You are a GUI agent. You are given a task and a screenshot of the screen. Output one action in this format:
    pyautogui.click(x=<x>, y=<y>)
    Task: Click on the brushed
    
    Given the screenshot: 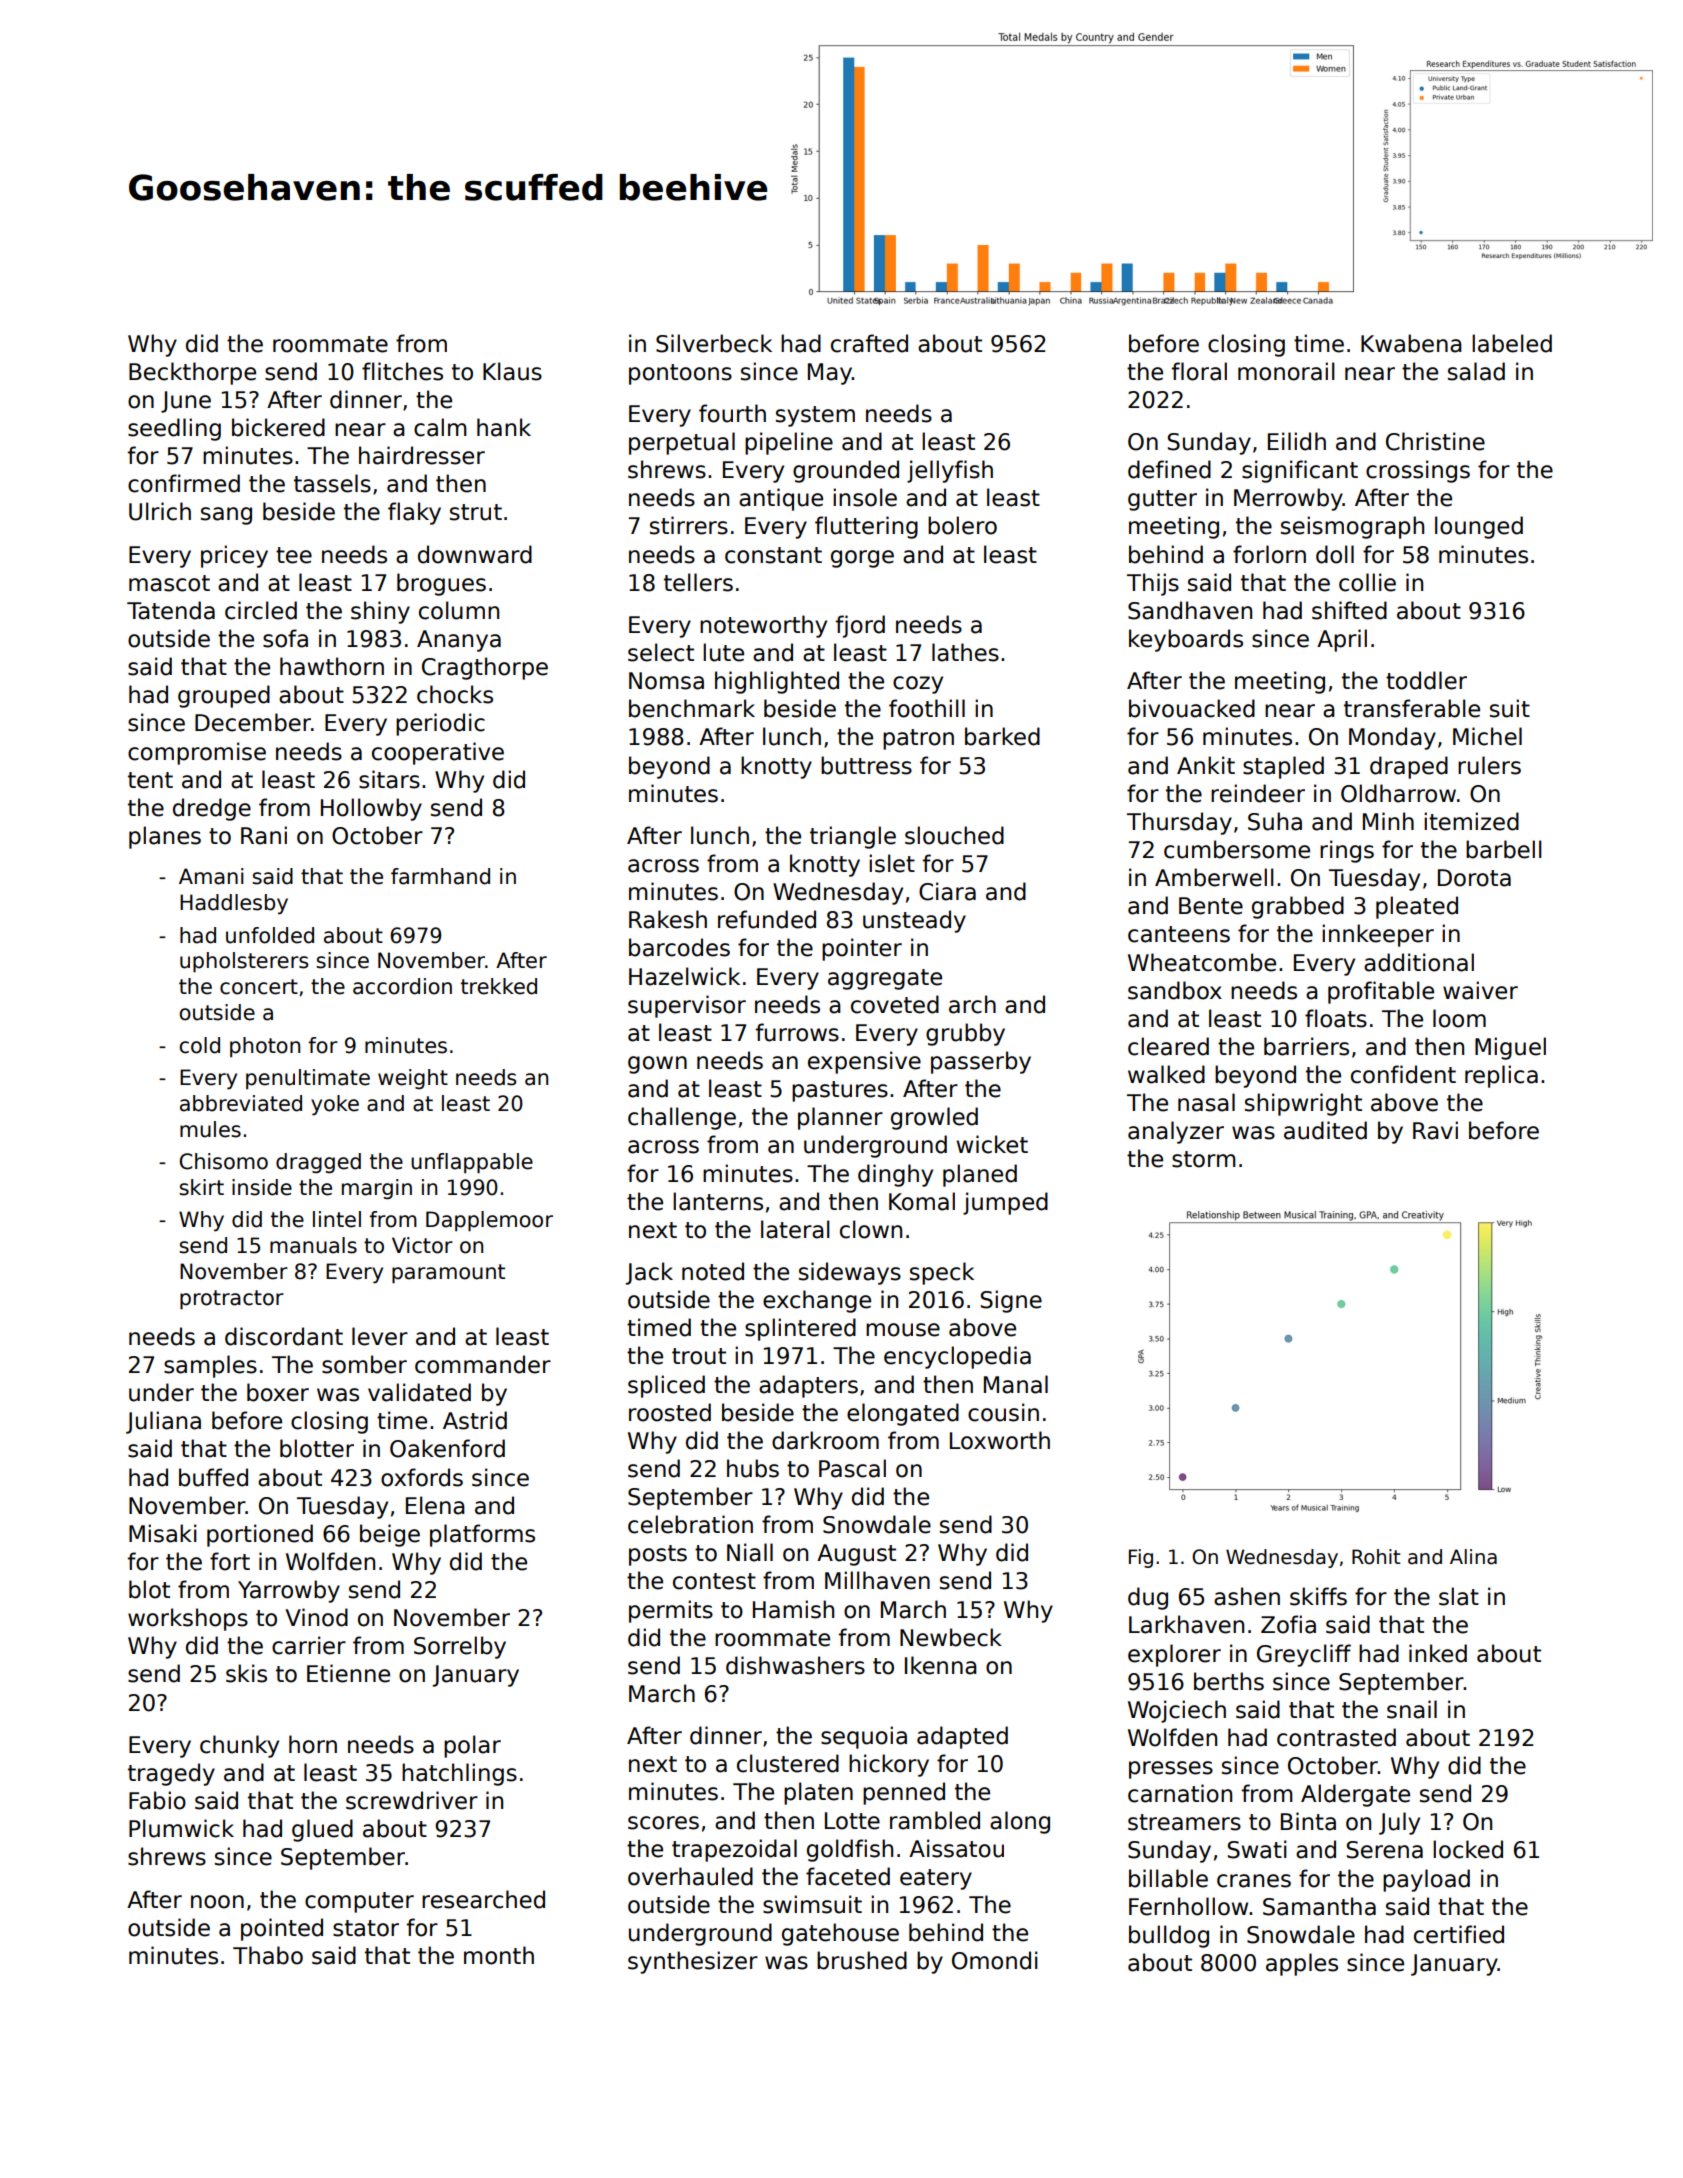 What is the action you would take?
    pyautogui.click(x=862, y=1960)
